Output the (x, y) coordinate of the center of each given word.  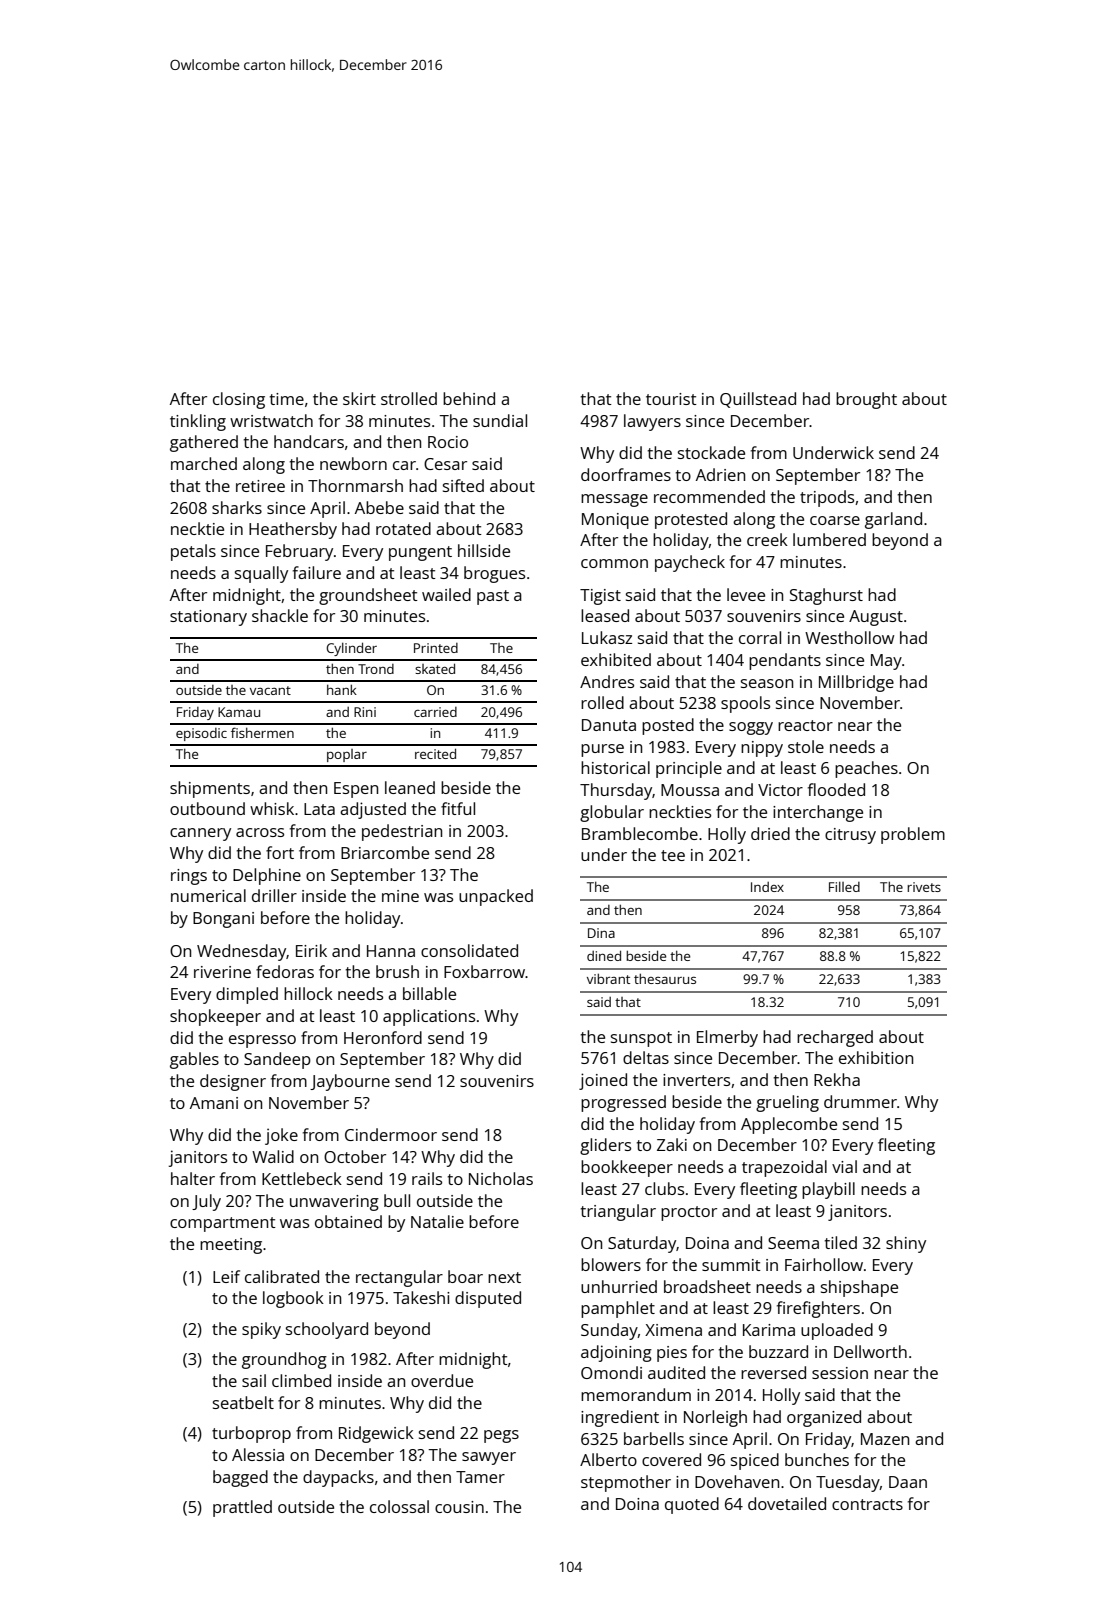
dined (604, 955)
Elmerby (727, 1038)
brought (866, 400)
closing (239, 400)
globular (612, 813)
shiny (906, 1244)
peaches (866, 769)
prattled (242, 1508)
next (504, 1277)
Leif (226, 1276)
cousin (459, 1507)
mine (400, 896)
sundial (500, 420)
